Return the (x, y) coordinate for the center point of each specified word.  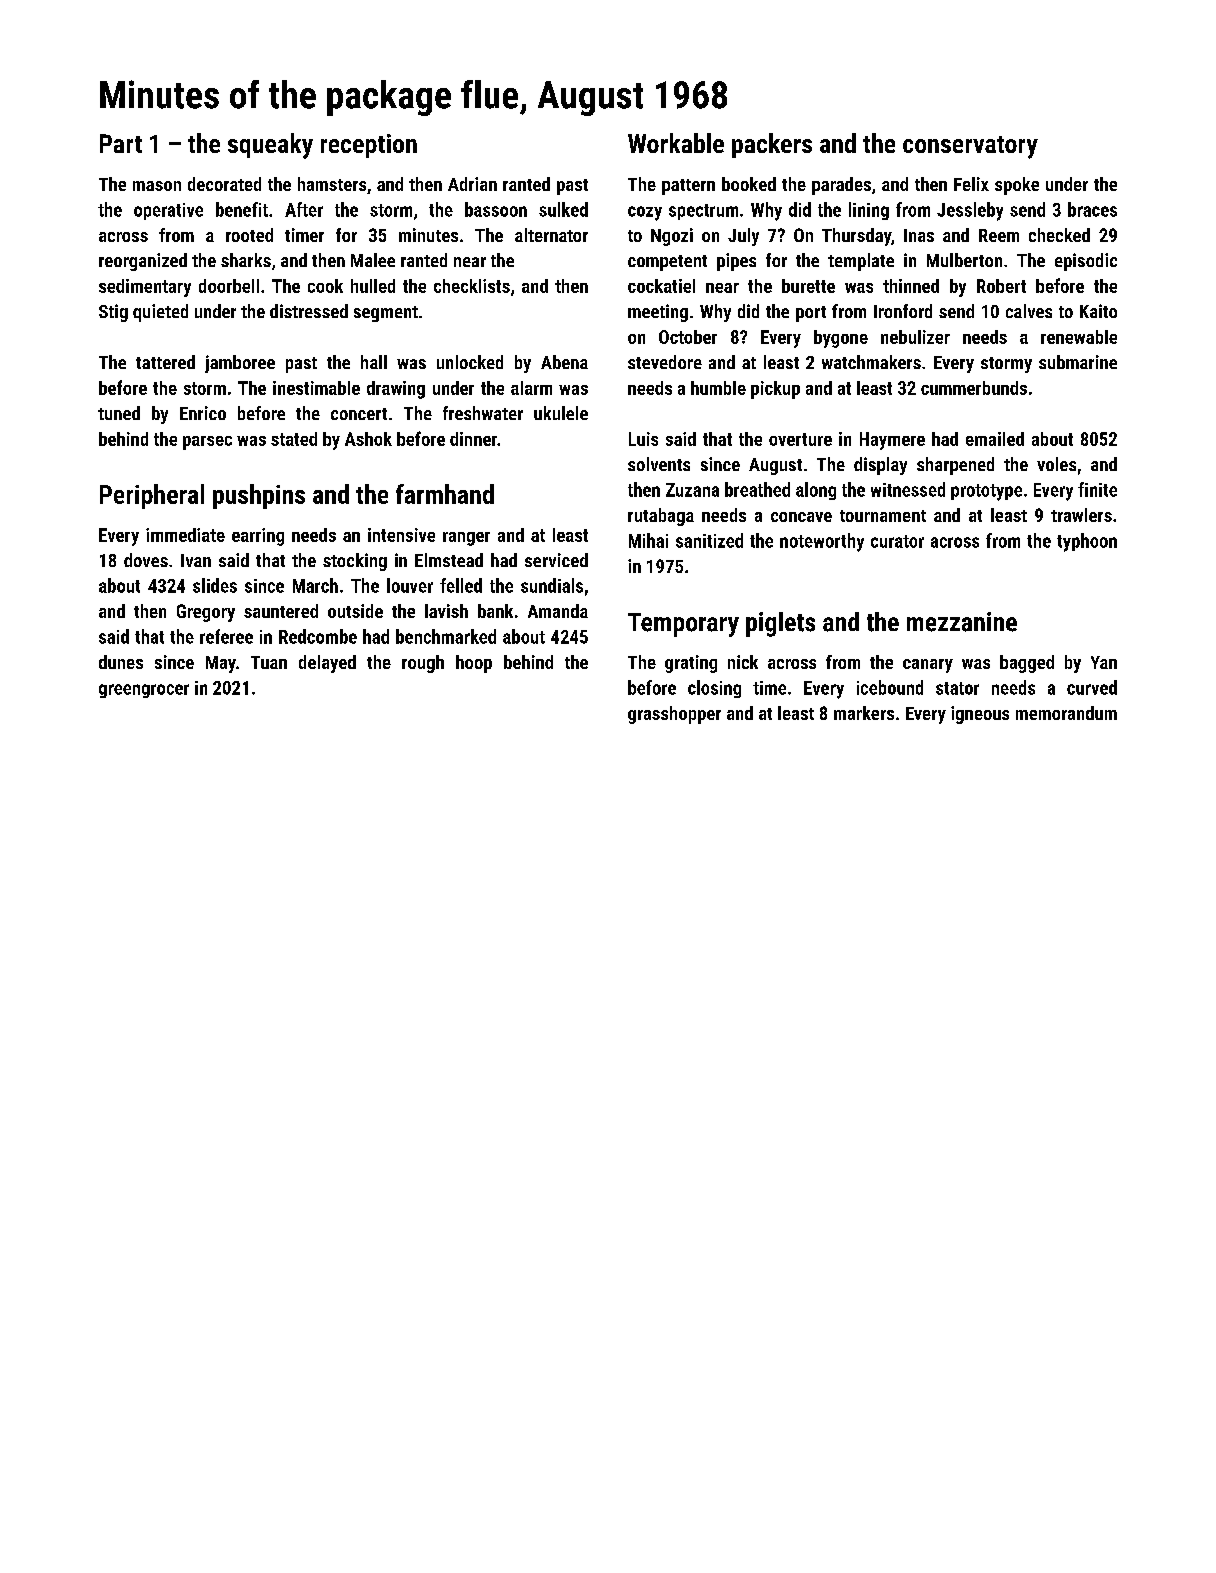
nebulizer (915, 337)
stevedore (665, 362)
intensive (401, 535)
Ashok (368, 439)
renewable (1079, 337)
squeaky (270, 146)
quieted (160, 313)
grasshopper (674, 715)
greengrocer (144, 691)
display (880, 466)
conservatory (970, 147)
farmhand (445, 494)
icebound (890, 687)
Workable (676, 143)
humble (718, 388)
